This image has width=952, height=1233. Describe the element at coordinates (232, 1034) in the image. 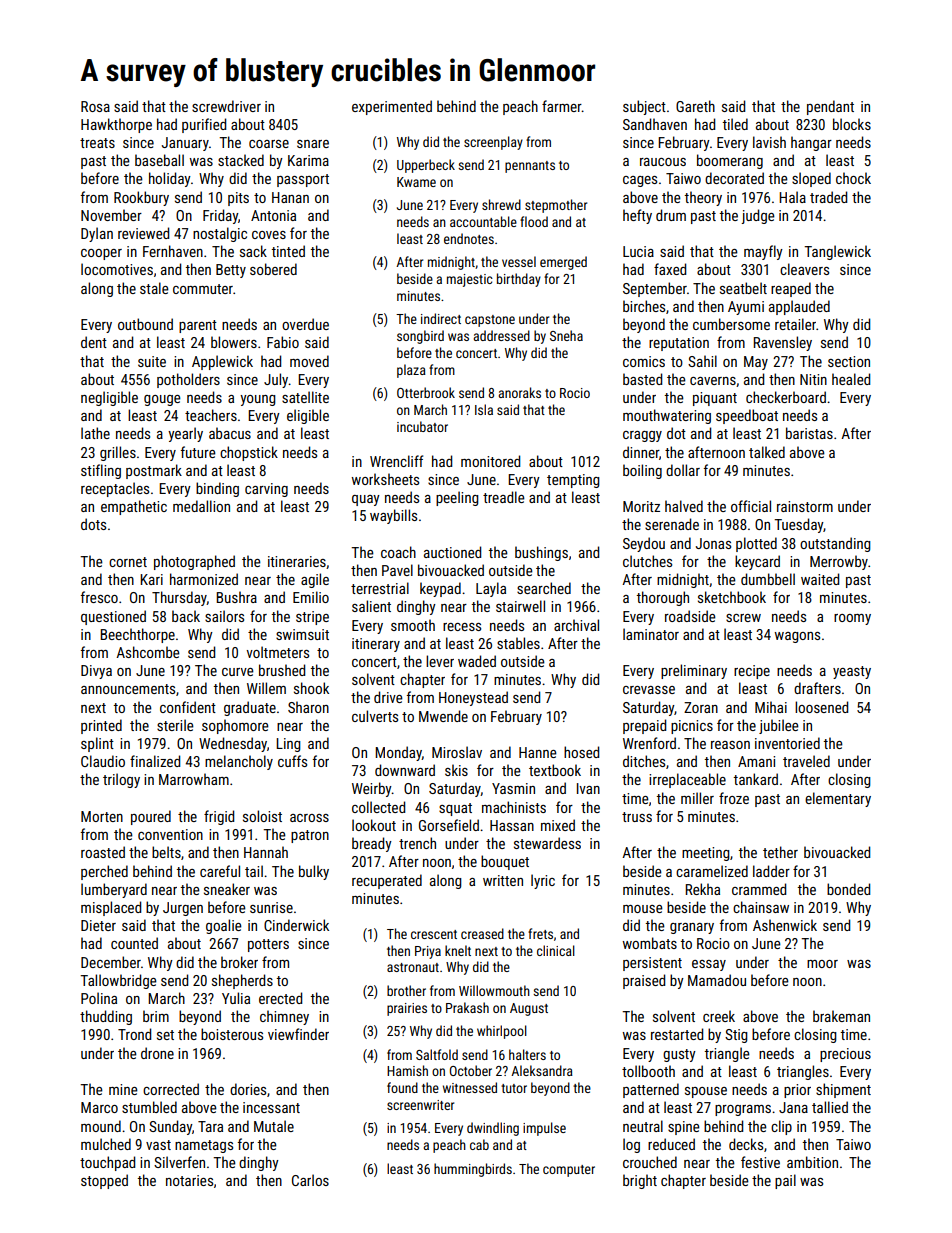

I see `boisterous` at that location.
